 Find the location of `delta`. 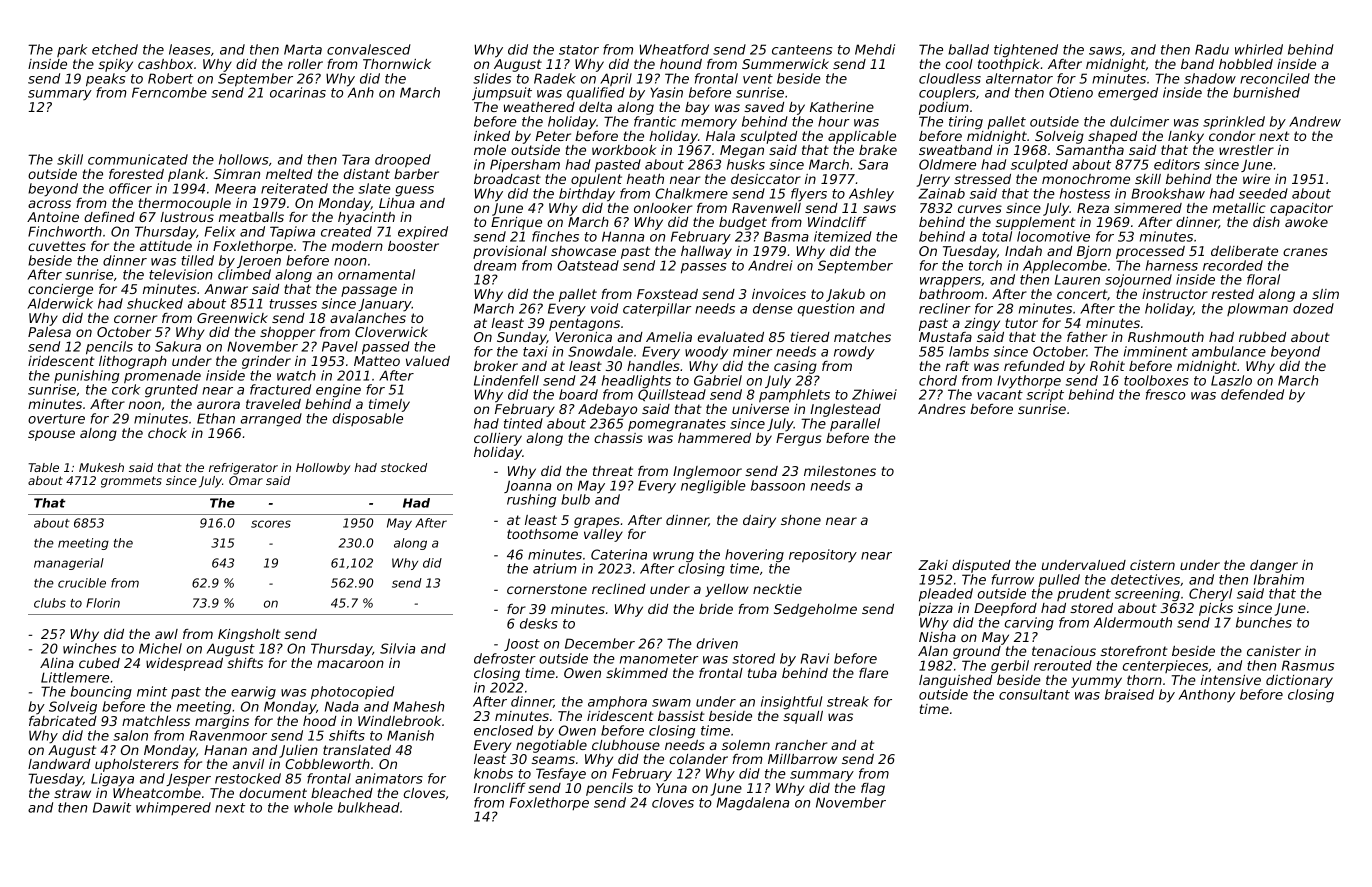

delta is located at coordinates (595, 107).
